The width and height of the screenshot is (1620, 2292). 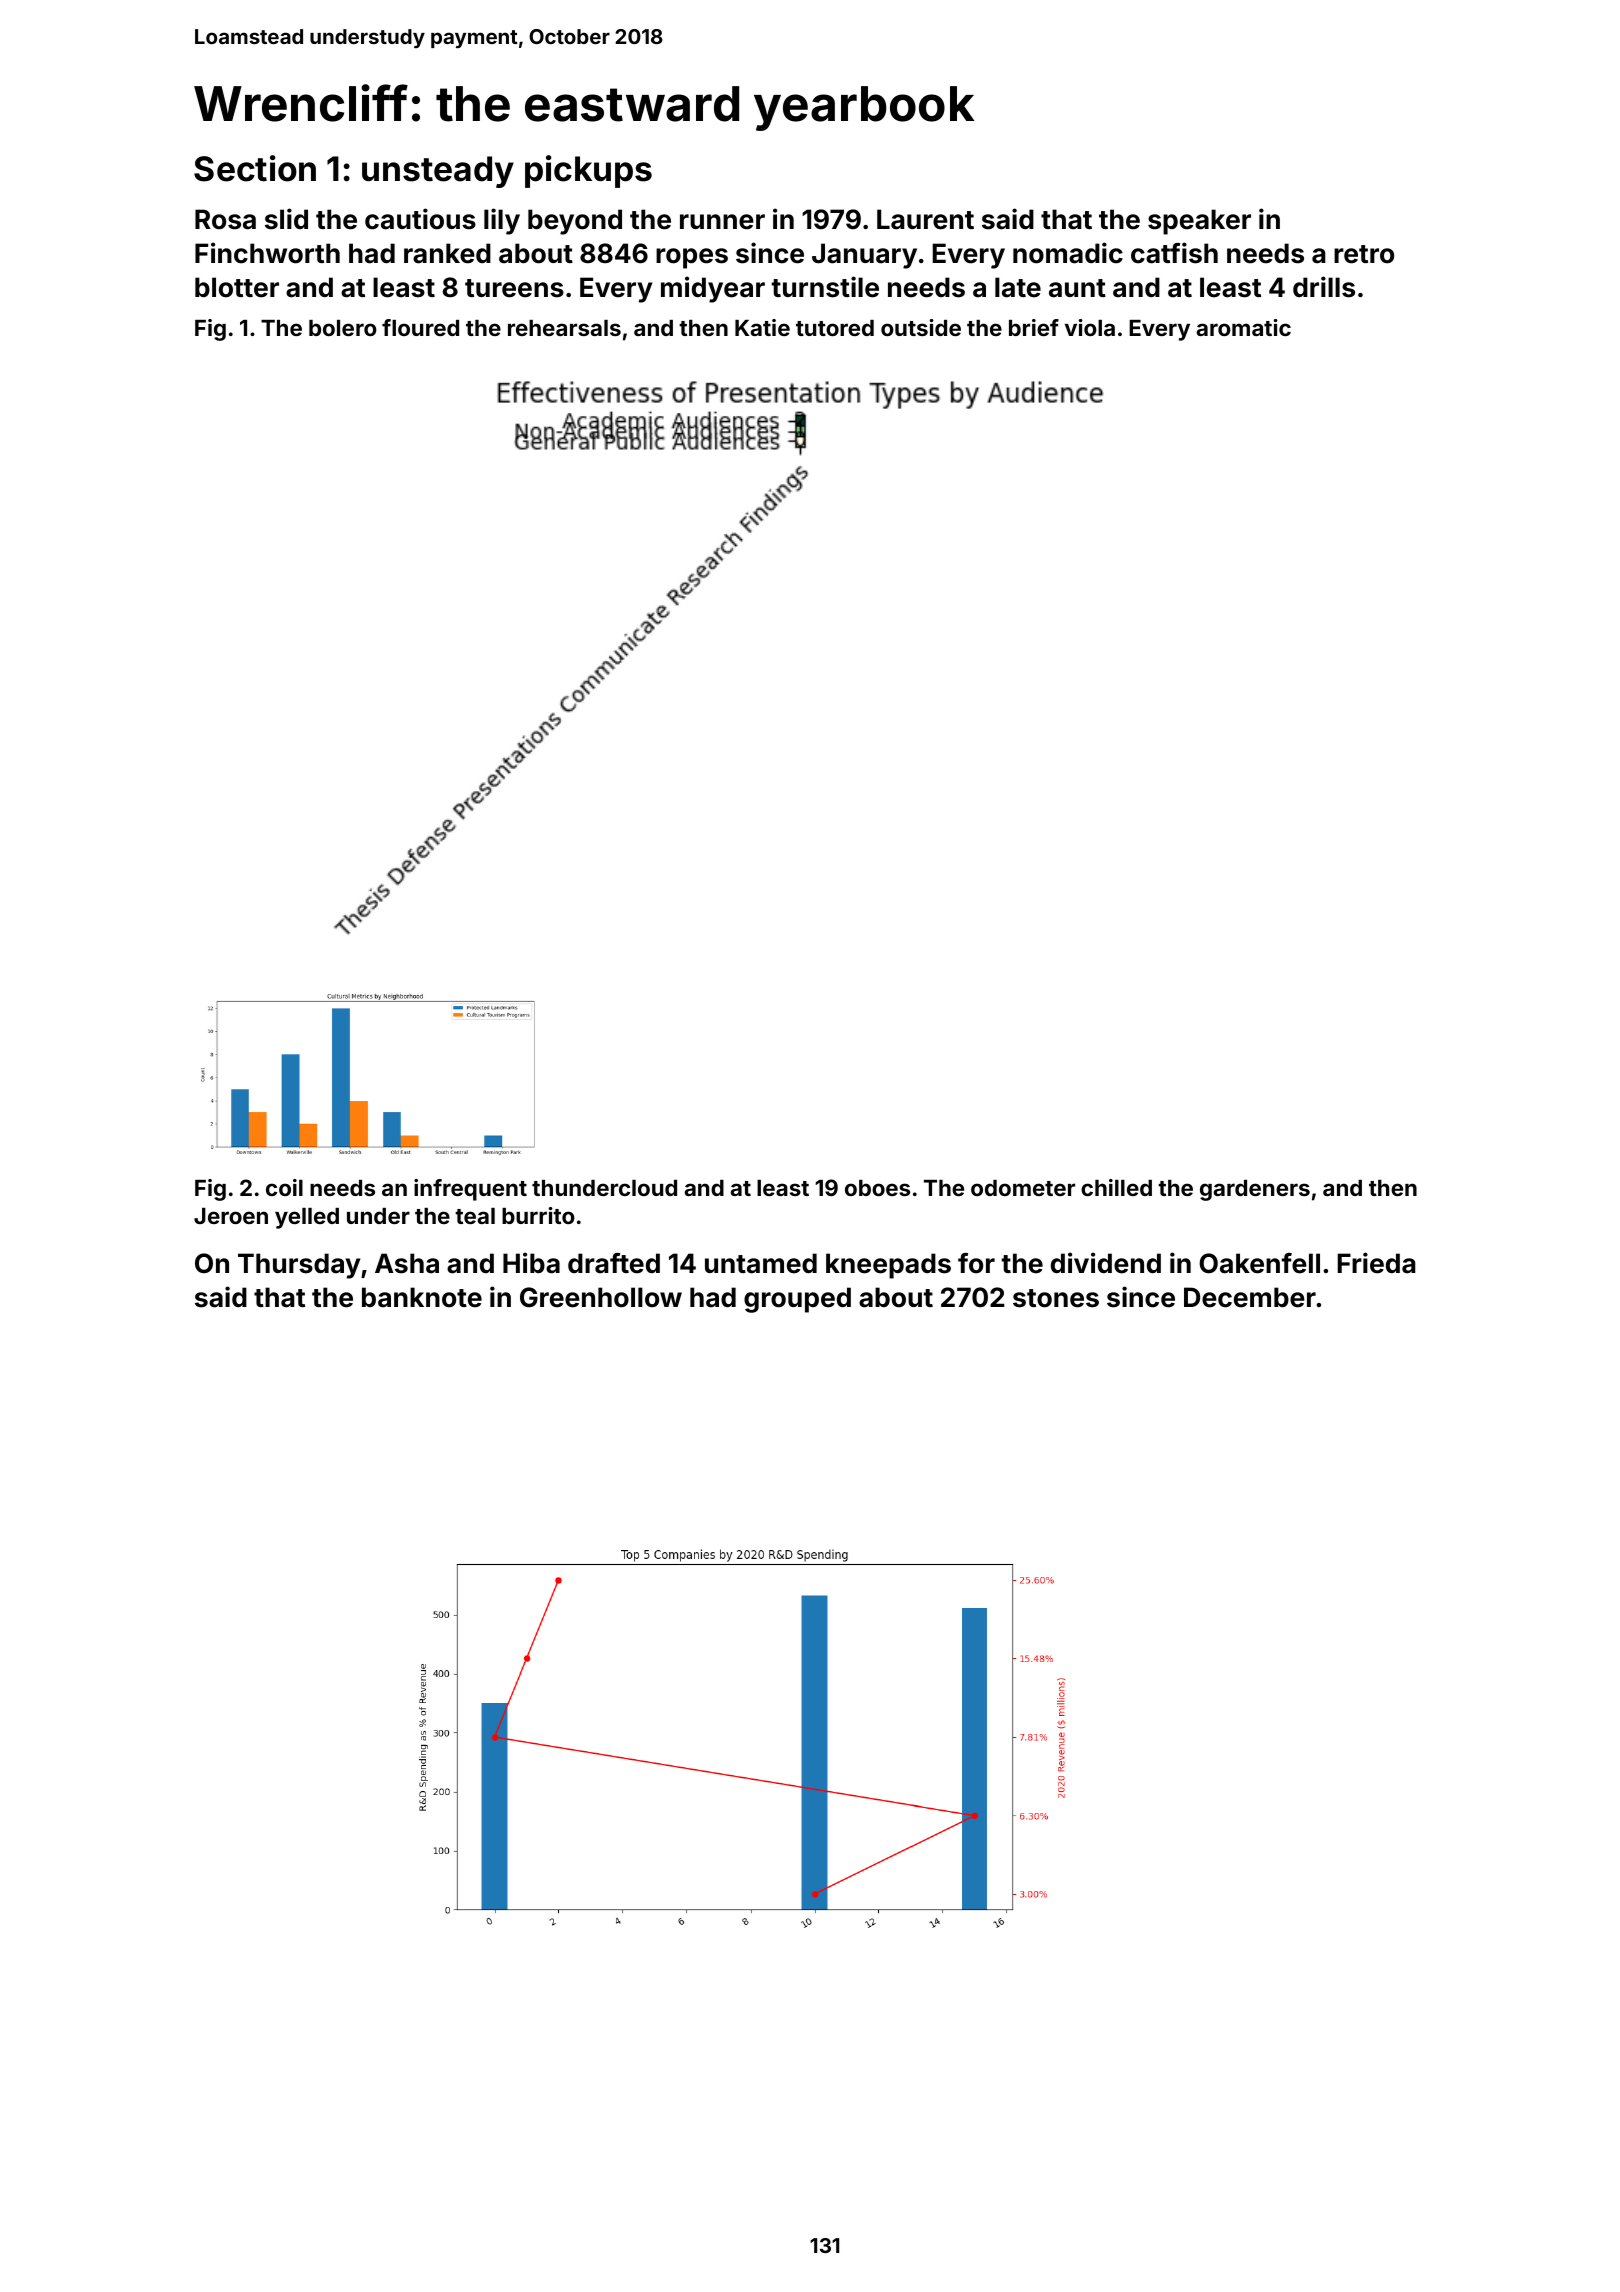 I want to click on coil, so click(x=284, y=1187).
